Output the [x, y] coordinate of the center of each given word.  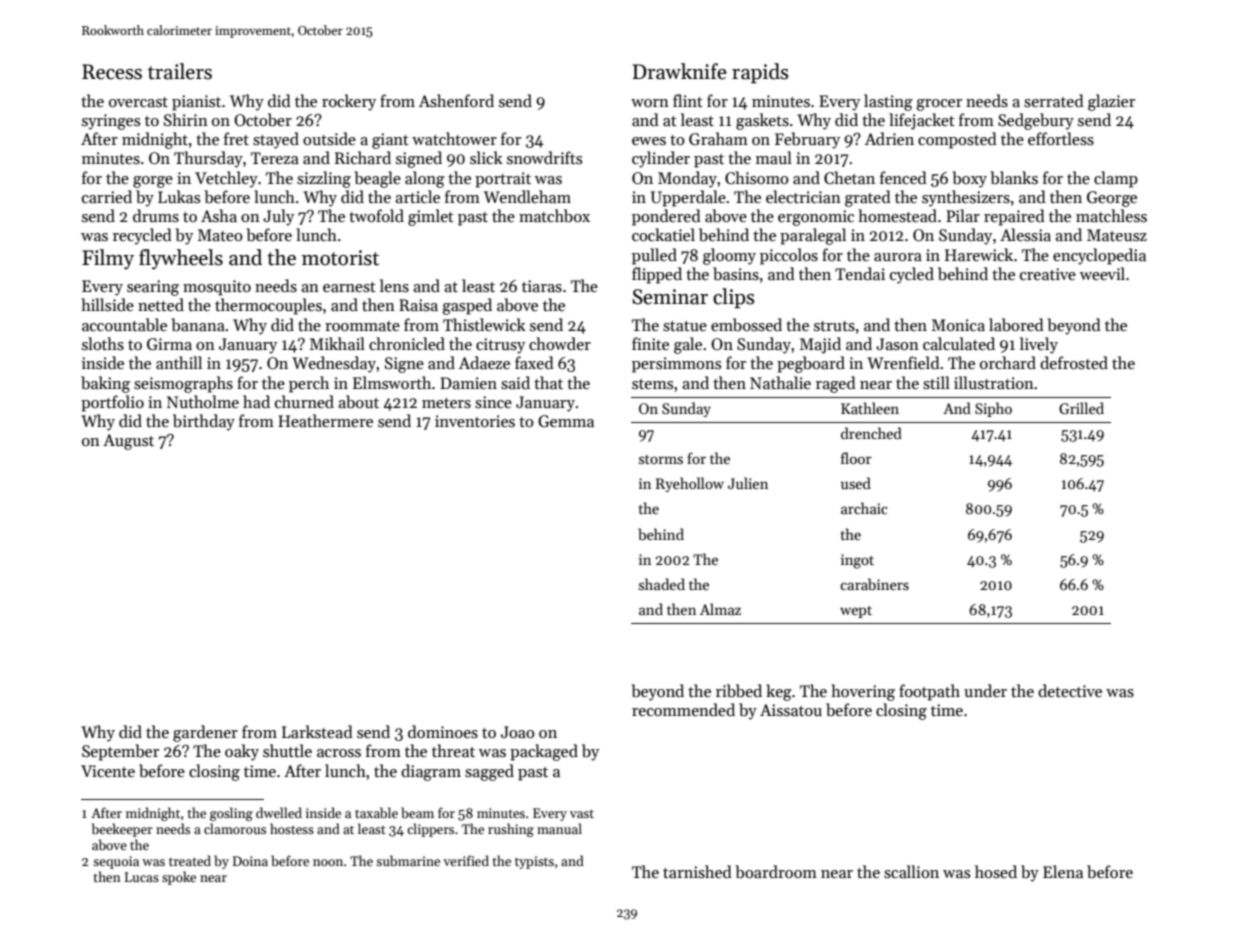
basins [736, 274]
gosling [231, 814]
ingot [857, 561]
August [128, 442]
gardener [205, 733]
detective [1070, 690]
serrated [1054, 101]
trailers [180, 71]
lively [1039, 345]
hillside [107, 304]
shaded [662, 584]
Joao [518, 732]
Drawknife [679, 71]
